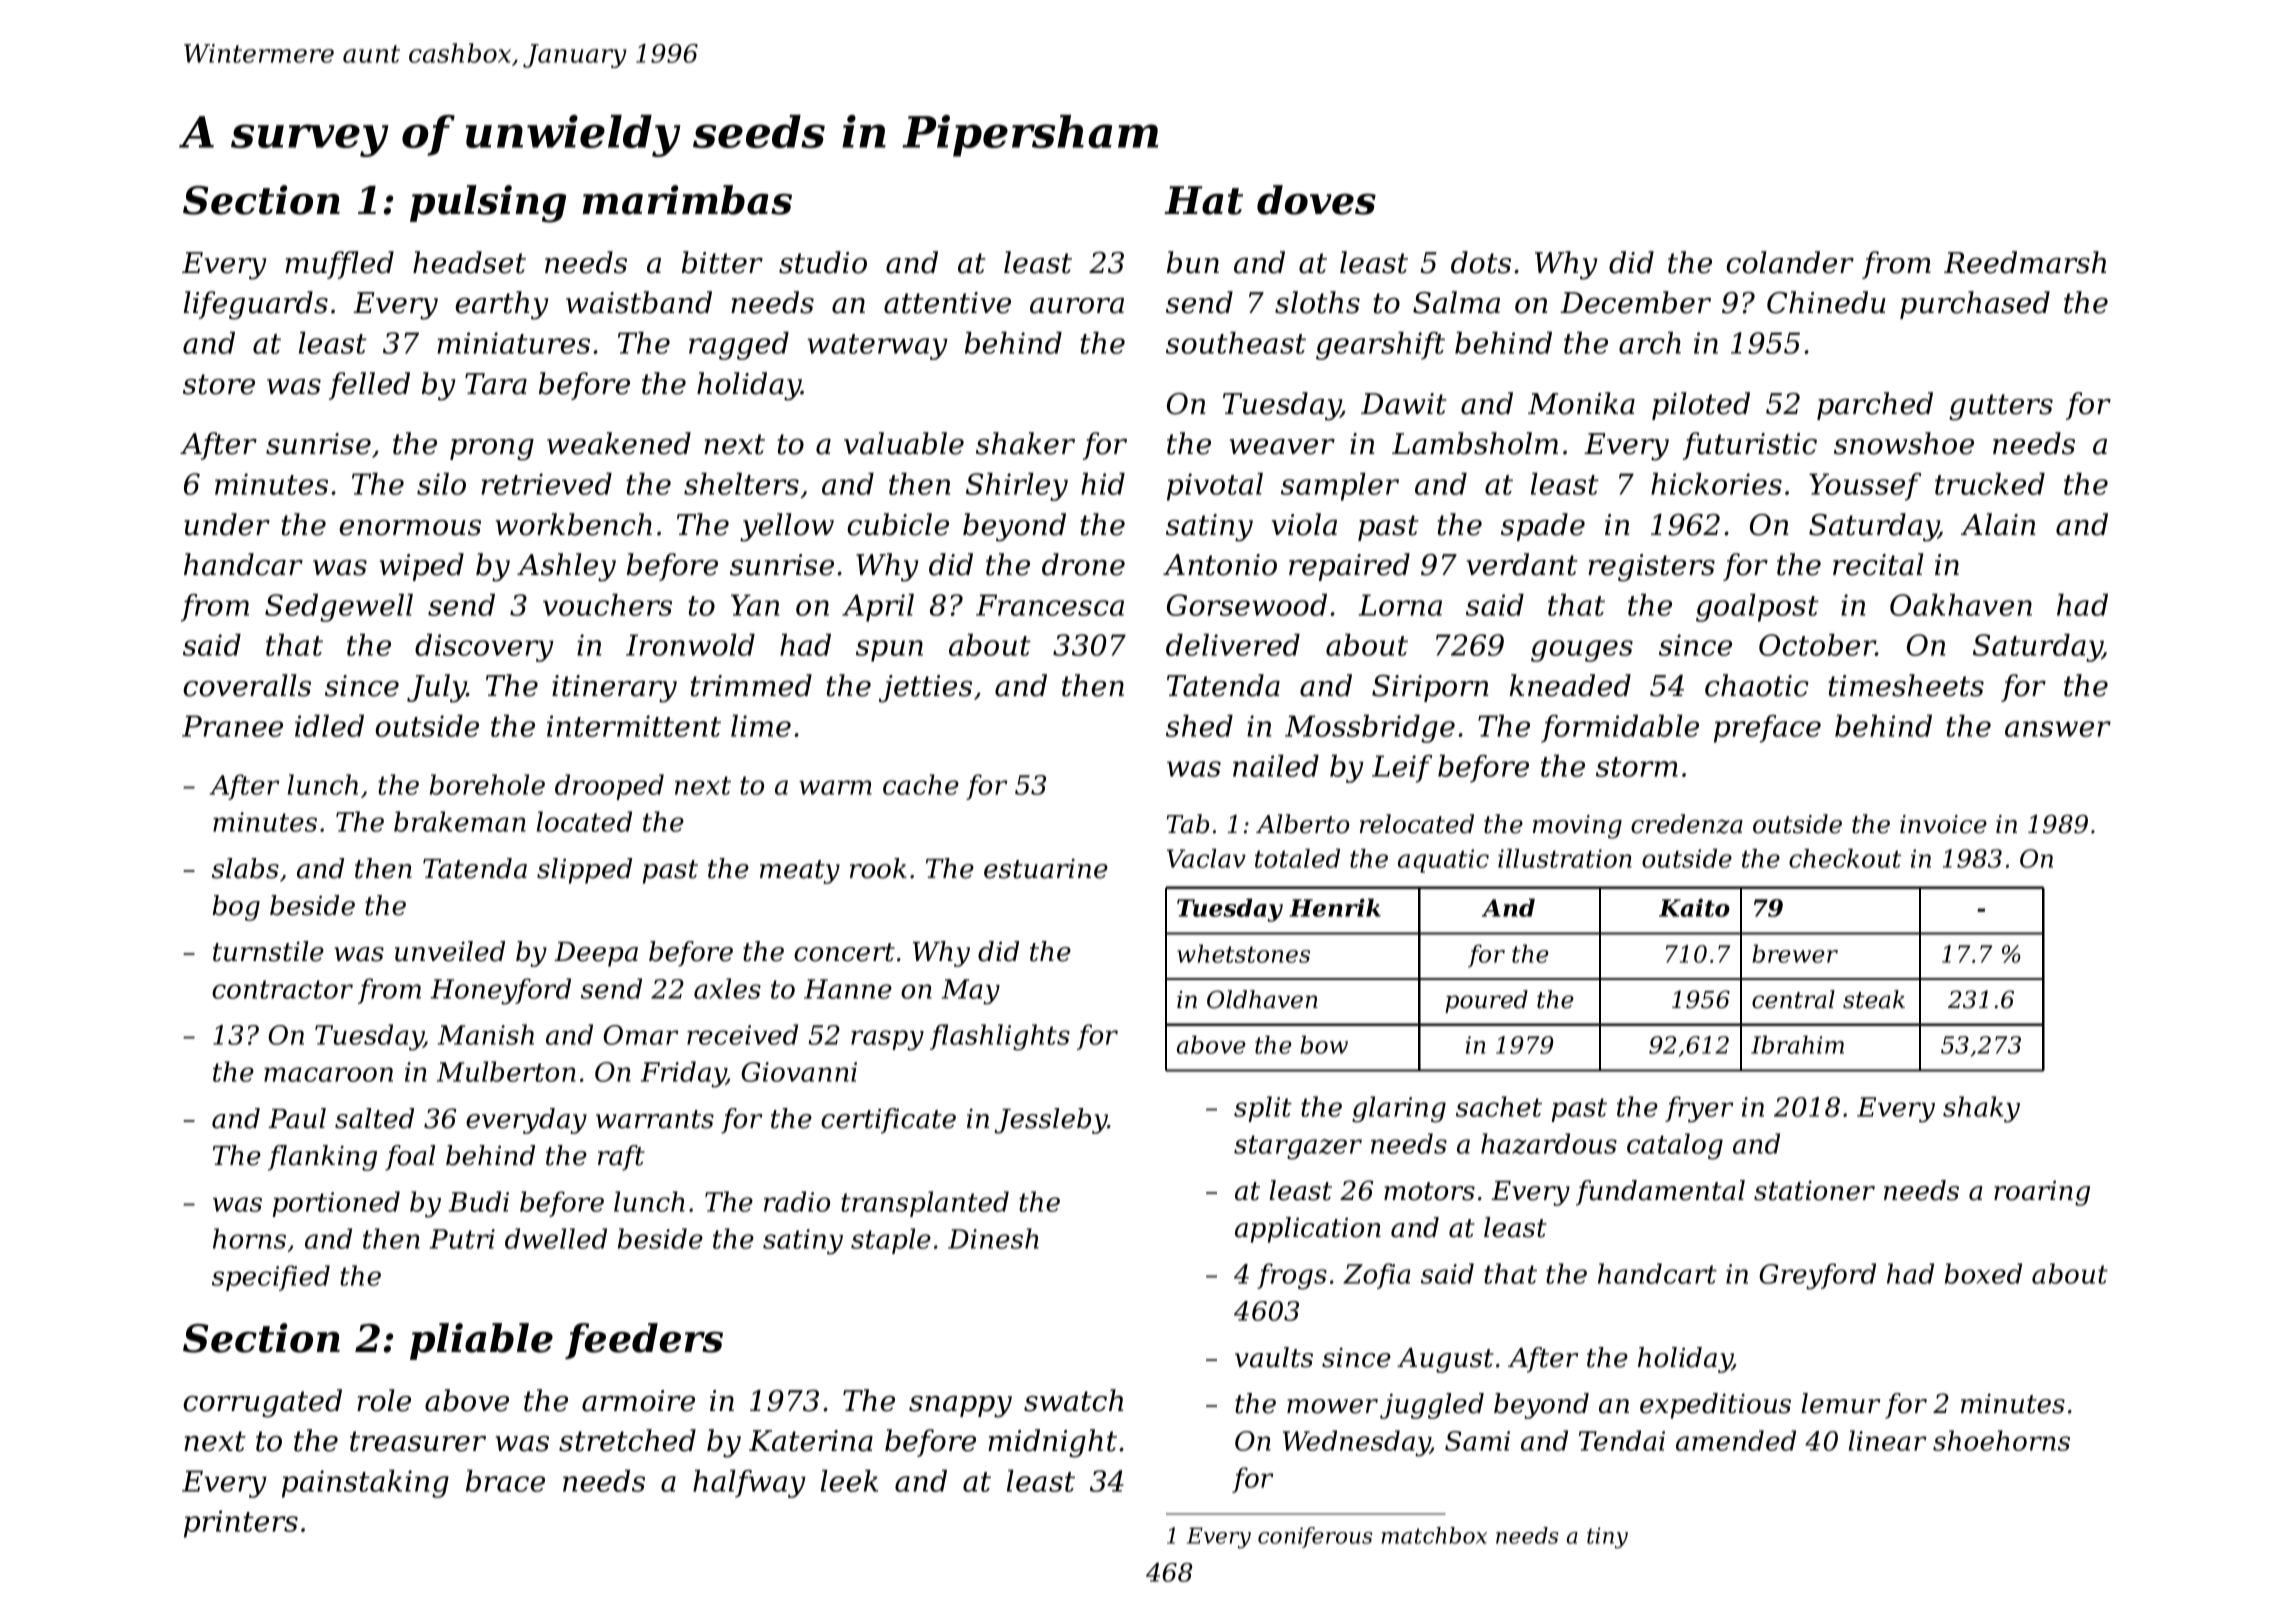  What do you see at coordinates (1434, 1535) in the document?
I see `matchbox` at bounding box center [1434, 1535].
